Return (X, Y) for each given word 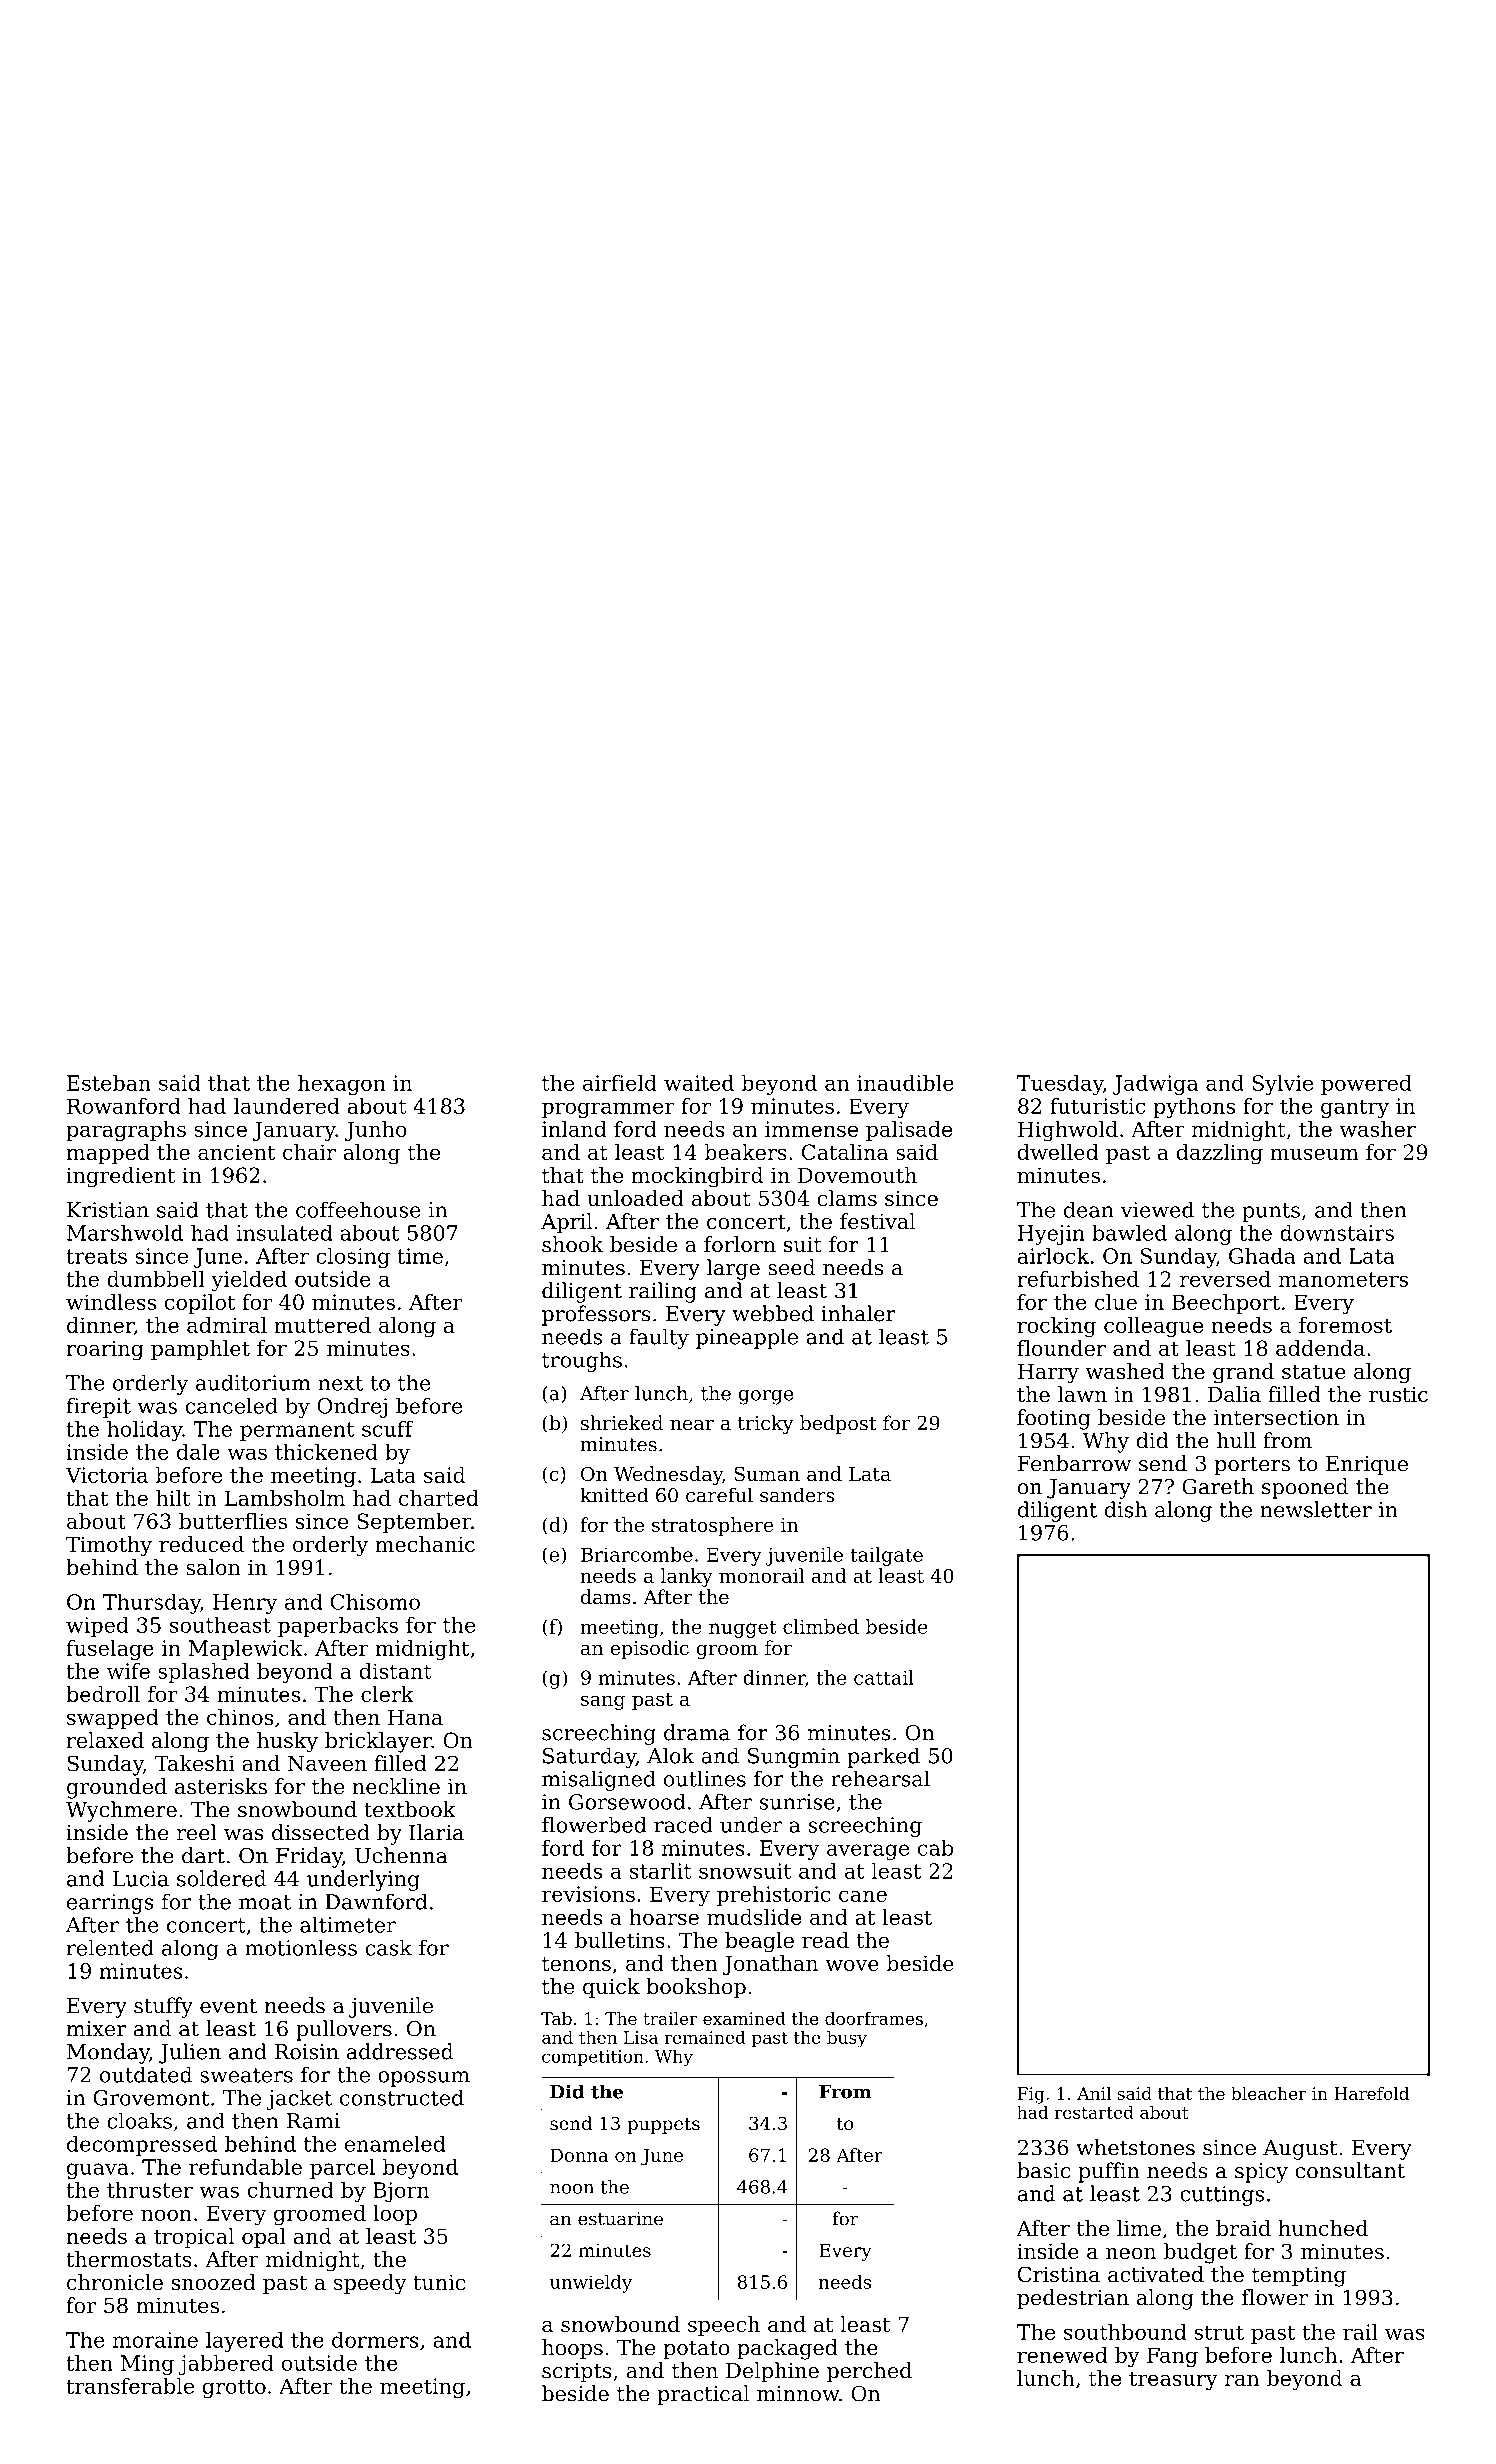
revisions (588, 1894)
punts (1271, 1212)
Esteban (109, 1083)
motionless (301, 1947)
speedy (370, 2284)
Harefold (1371, 2093)
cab (935, 1848)
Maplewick (245, 1650)
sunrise (797, 1802)
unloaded (635, 1198)
